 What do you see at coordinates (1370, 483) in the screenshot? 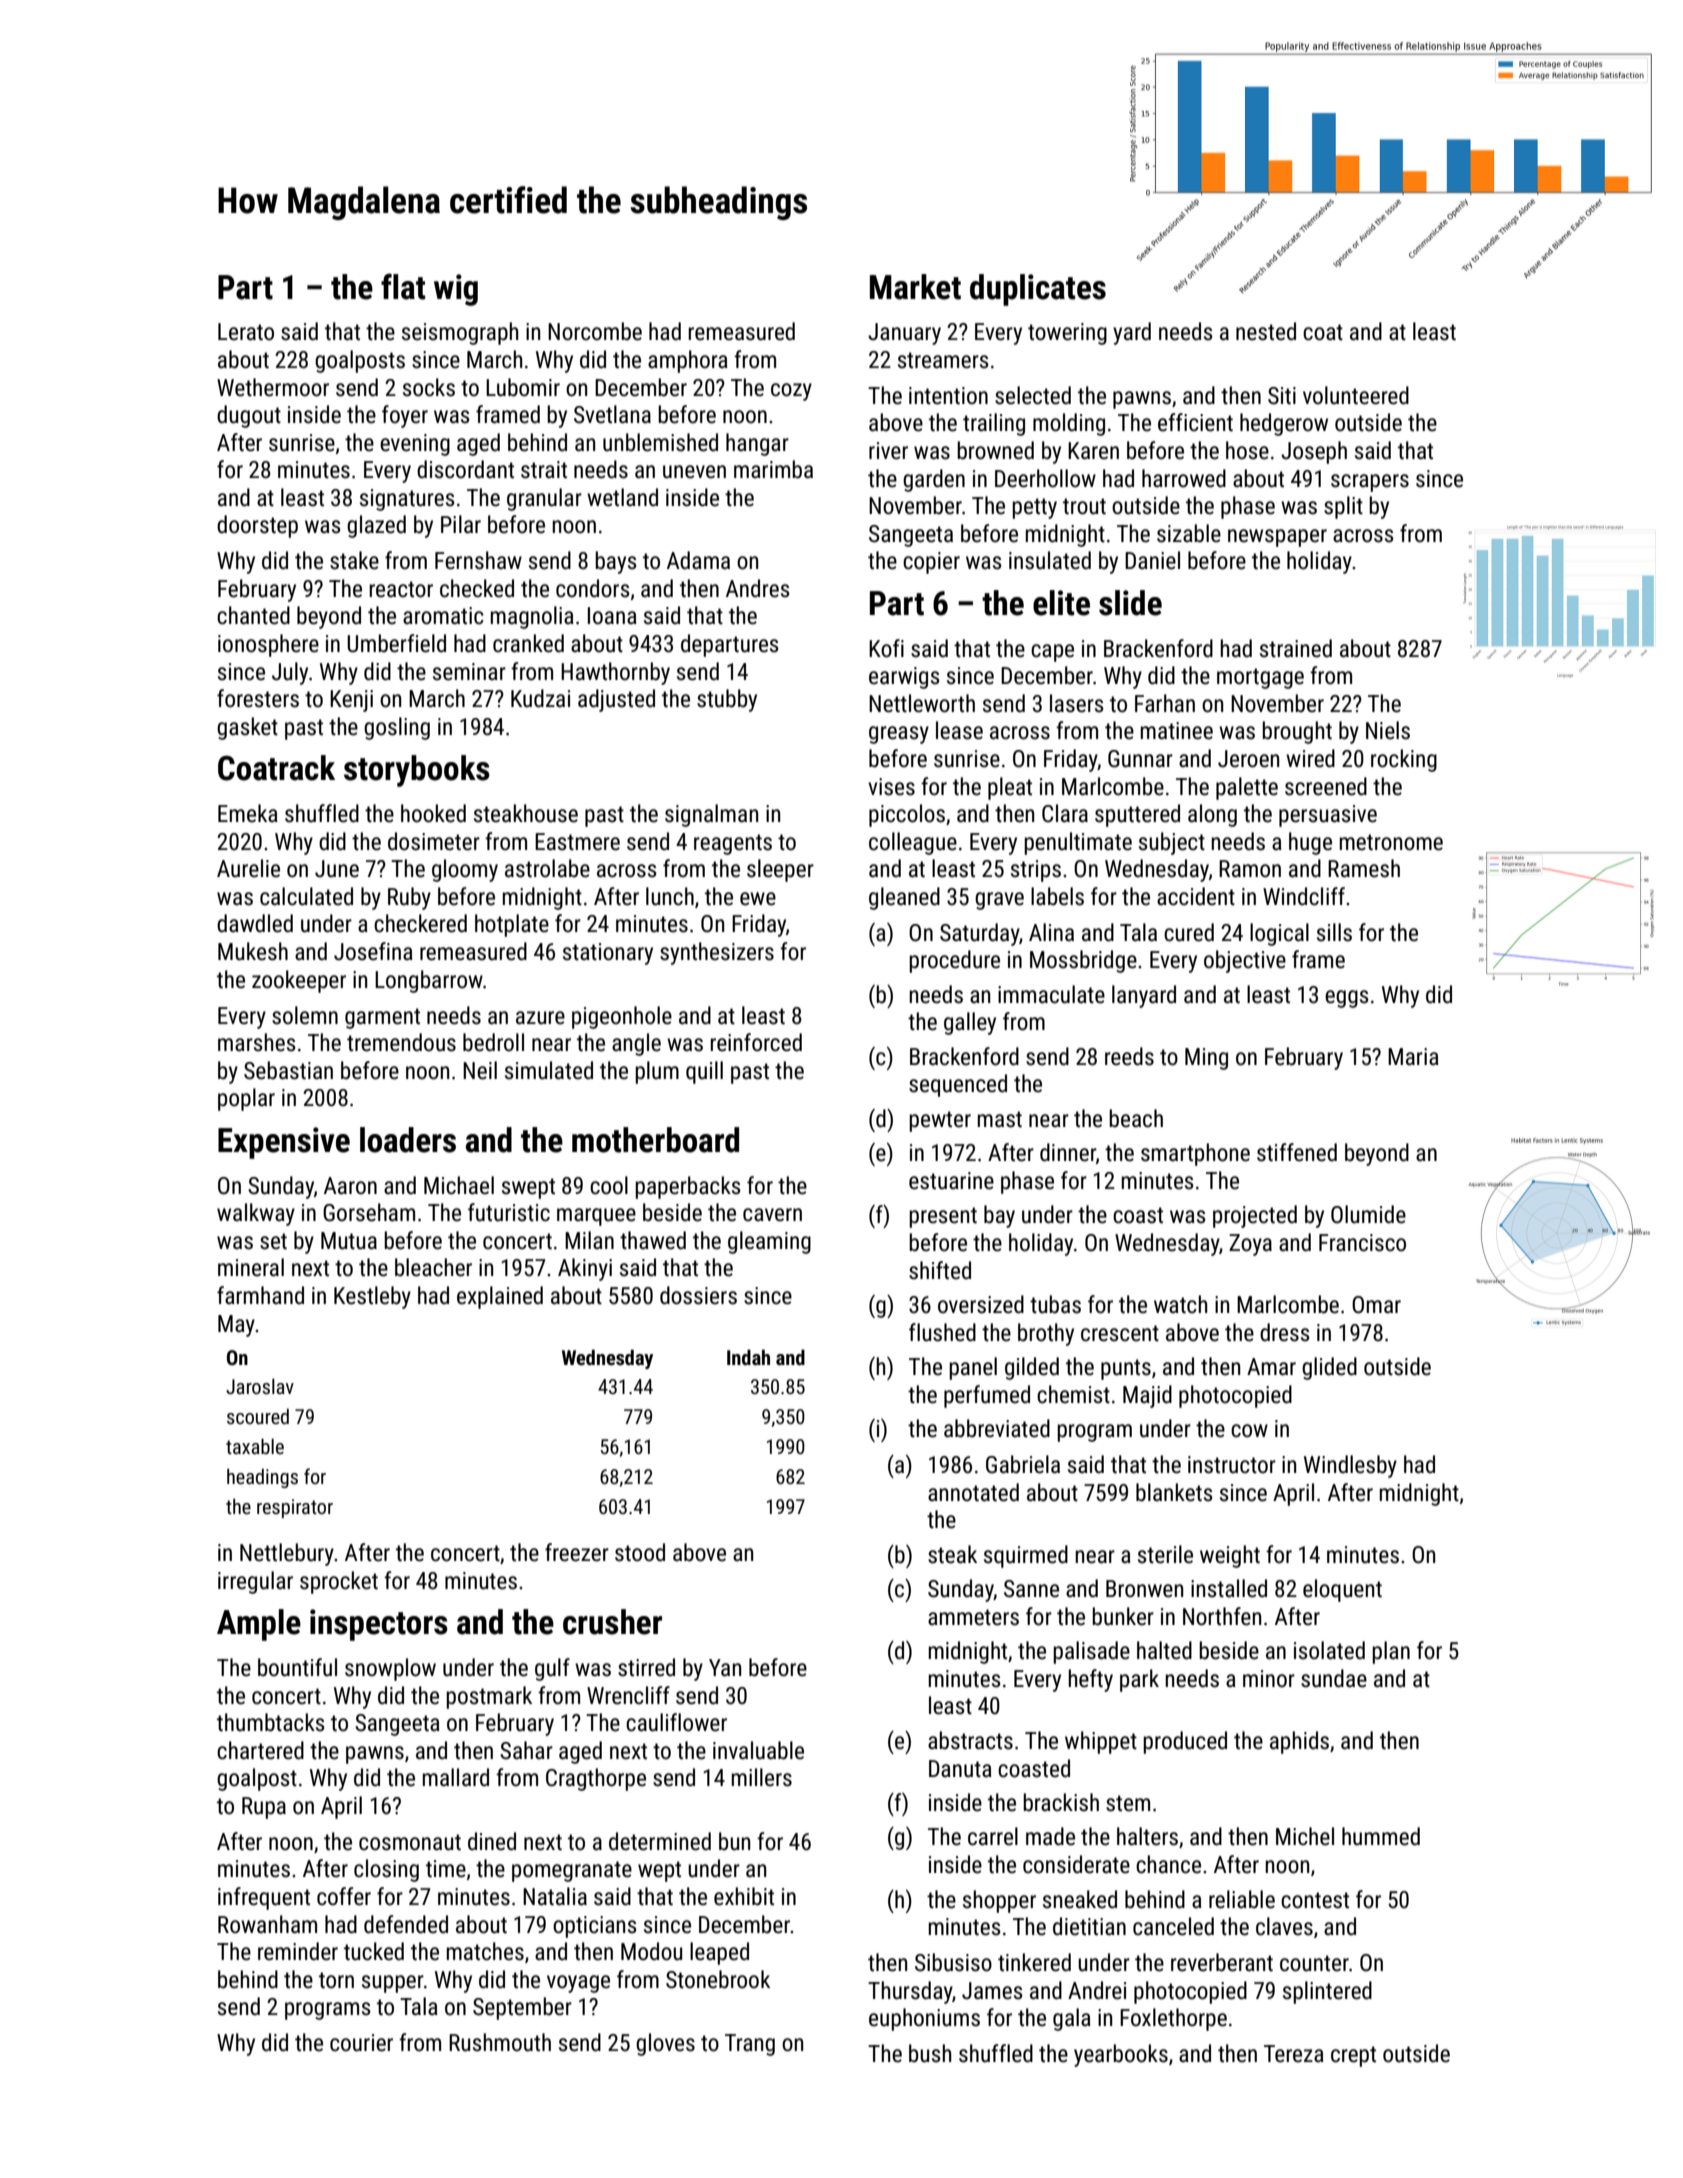
I see `scrapers` at bounding box center [1370, 483].
